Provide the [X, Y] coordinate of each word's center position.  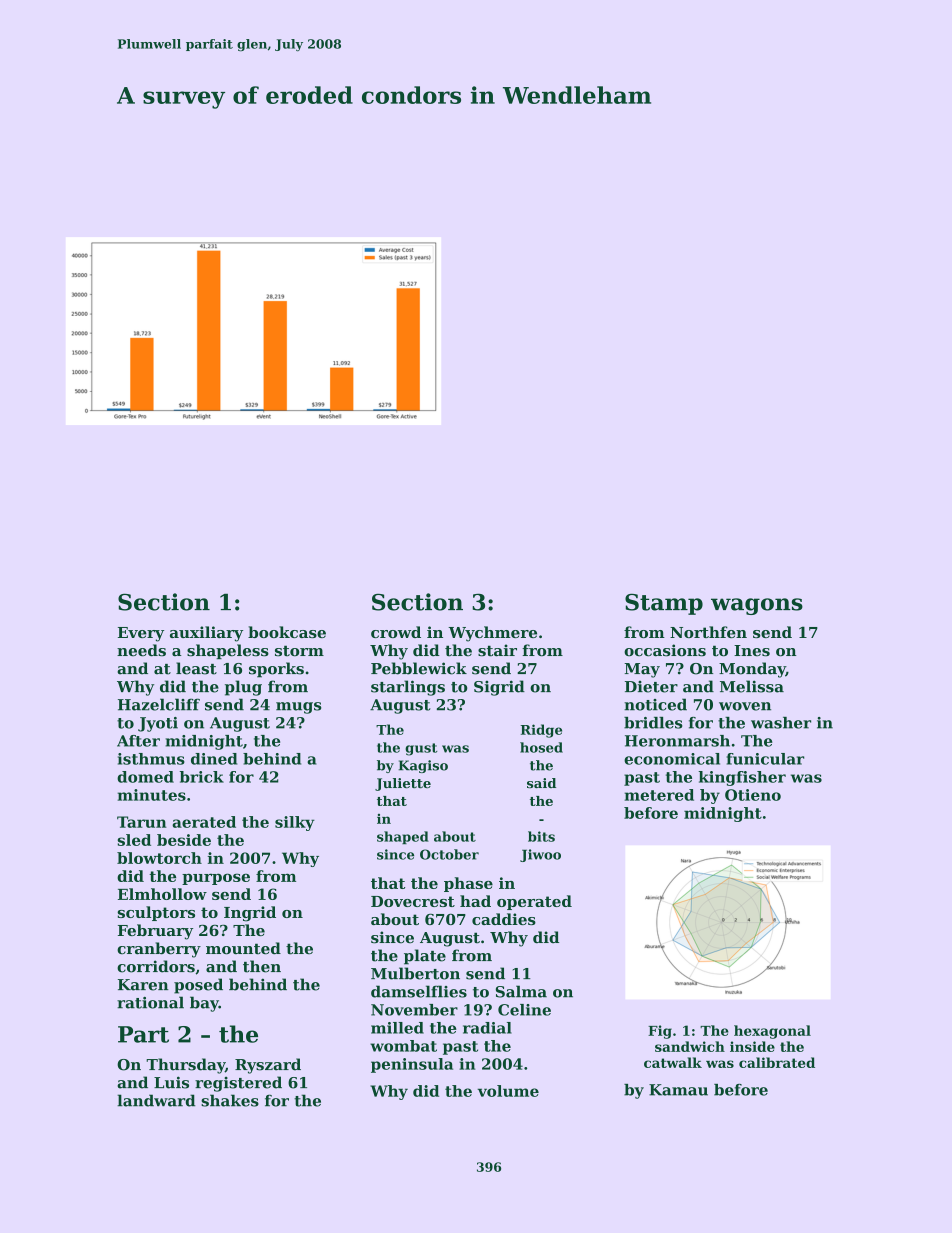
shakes [230, 1100]
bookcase [287, 632]
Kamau [678, 1090]
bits [541, 836]
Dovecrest [413, 901]
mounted [243, 948]
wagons [757, 606]
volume [508, 1091]
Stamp [664, 604]
